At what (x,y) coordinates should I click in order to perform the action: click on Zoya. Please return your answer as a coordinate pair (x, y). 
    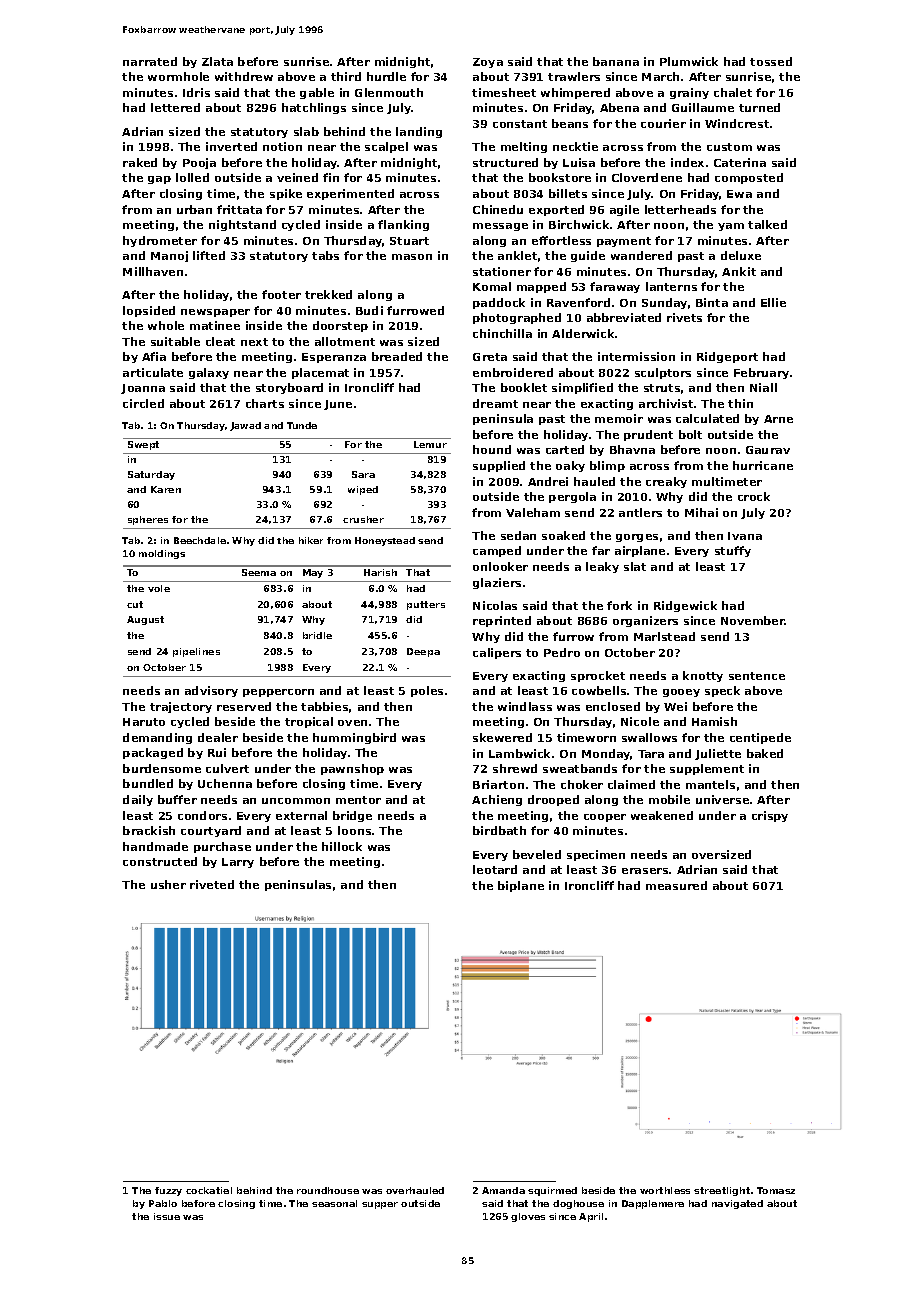
    Looking at the image, I should click on (488, 63).
